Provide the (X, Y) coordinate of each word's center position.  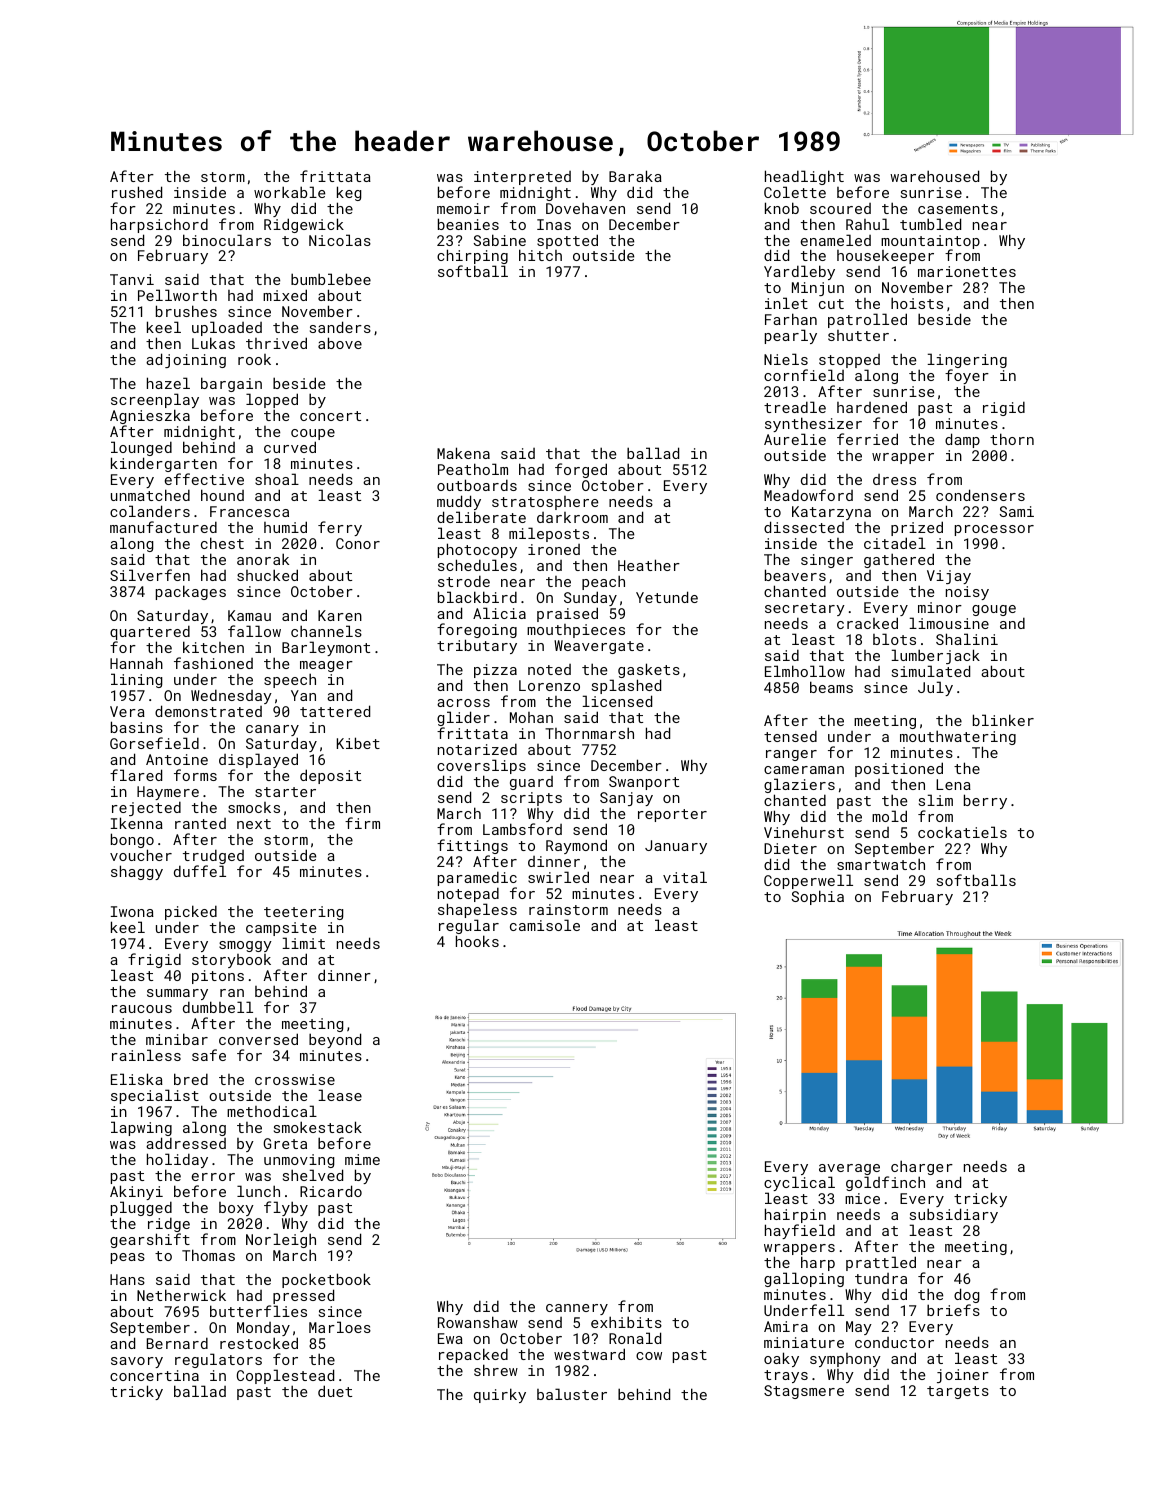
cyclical (799, 1185)
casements (958, 209)
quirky (500, 1395)
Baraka (635, 176)
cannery (577, 1309)
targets (958, 1392)
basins (137, 727)
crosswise (295, 1079)
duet (335, 1391)
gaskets (649, 670)
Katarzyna (831, 513)
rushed (137, 192)
